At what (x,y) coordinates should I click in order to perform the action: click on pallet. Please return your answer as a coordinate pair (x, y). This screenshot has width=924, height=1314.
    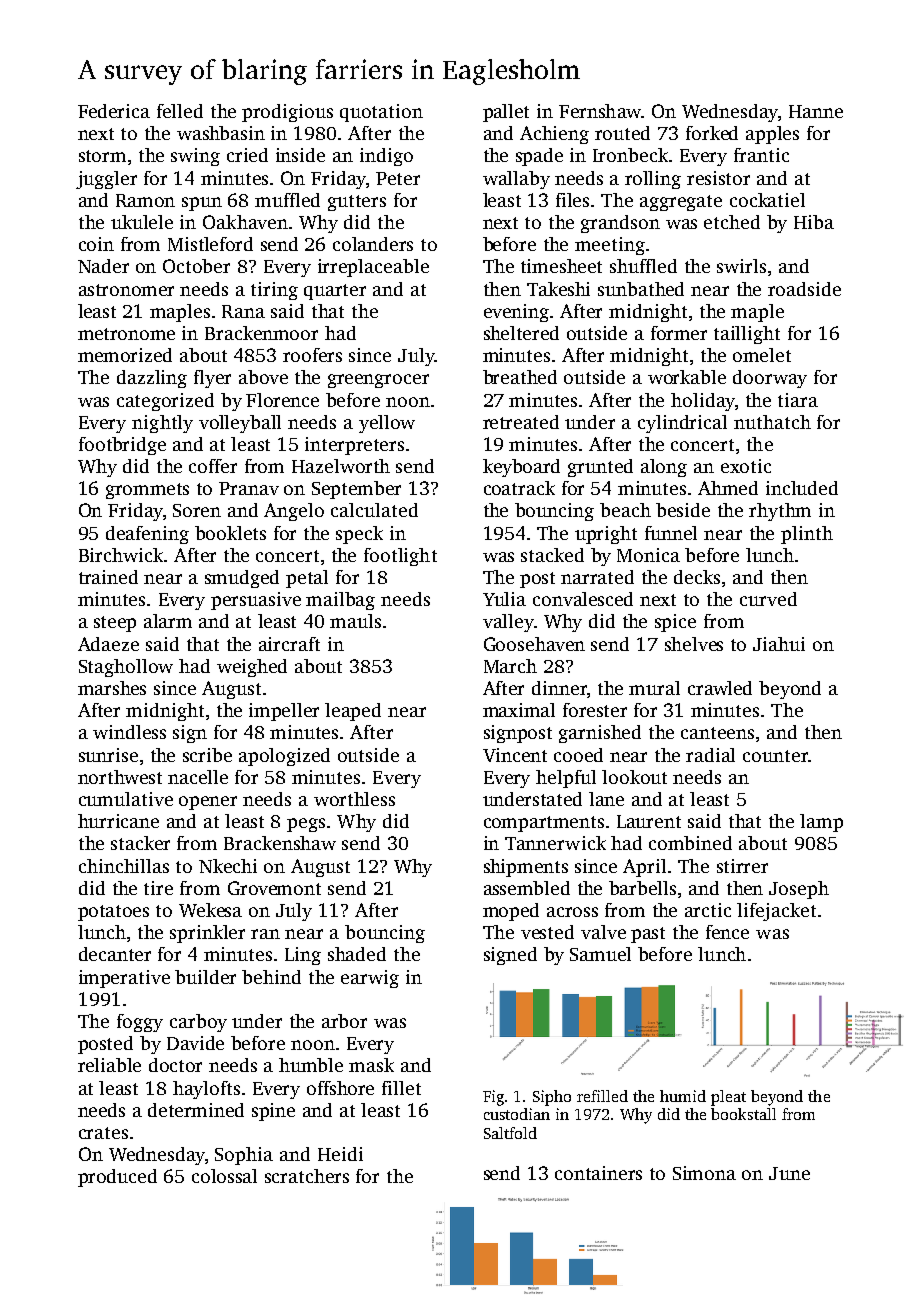
    Looking at the image, I should click on (506, 113).
